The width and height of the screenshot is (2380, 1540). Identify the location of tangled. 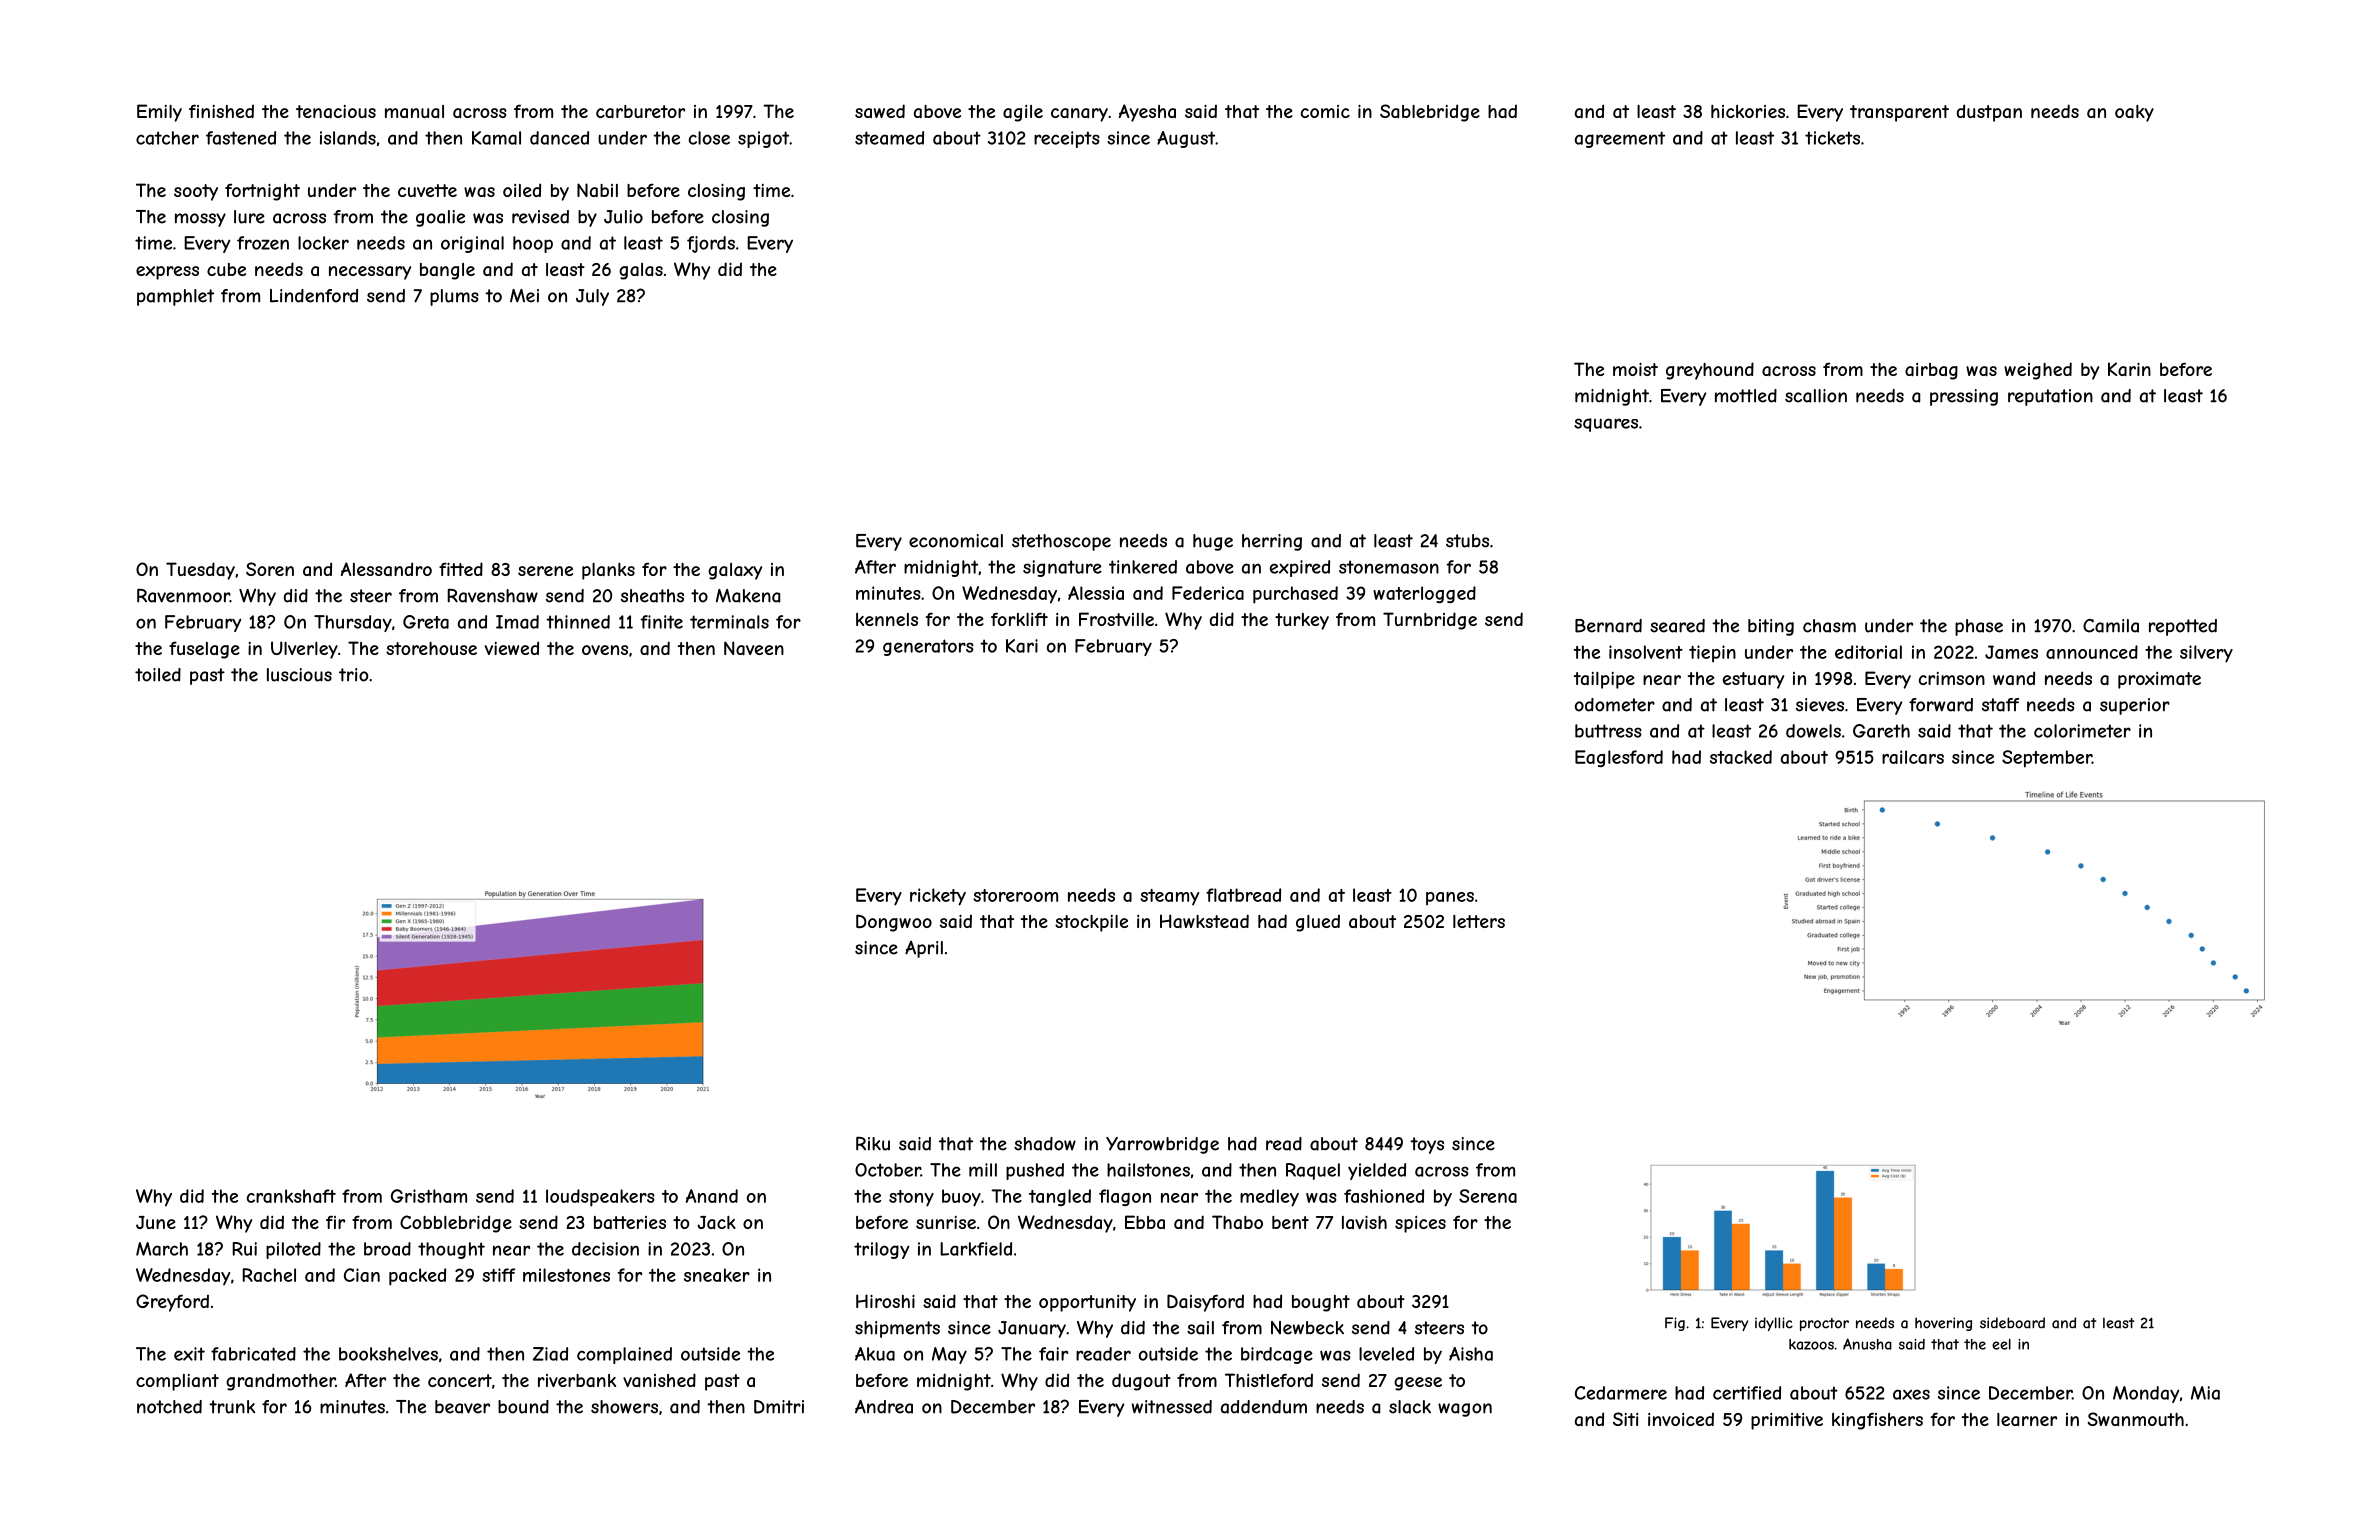
(1060, 1197).
